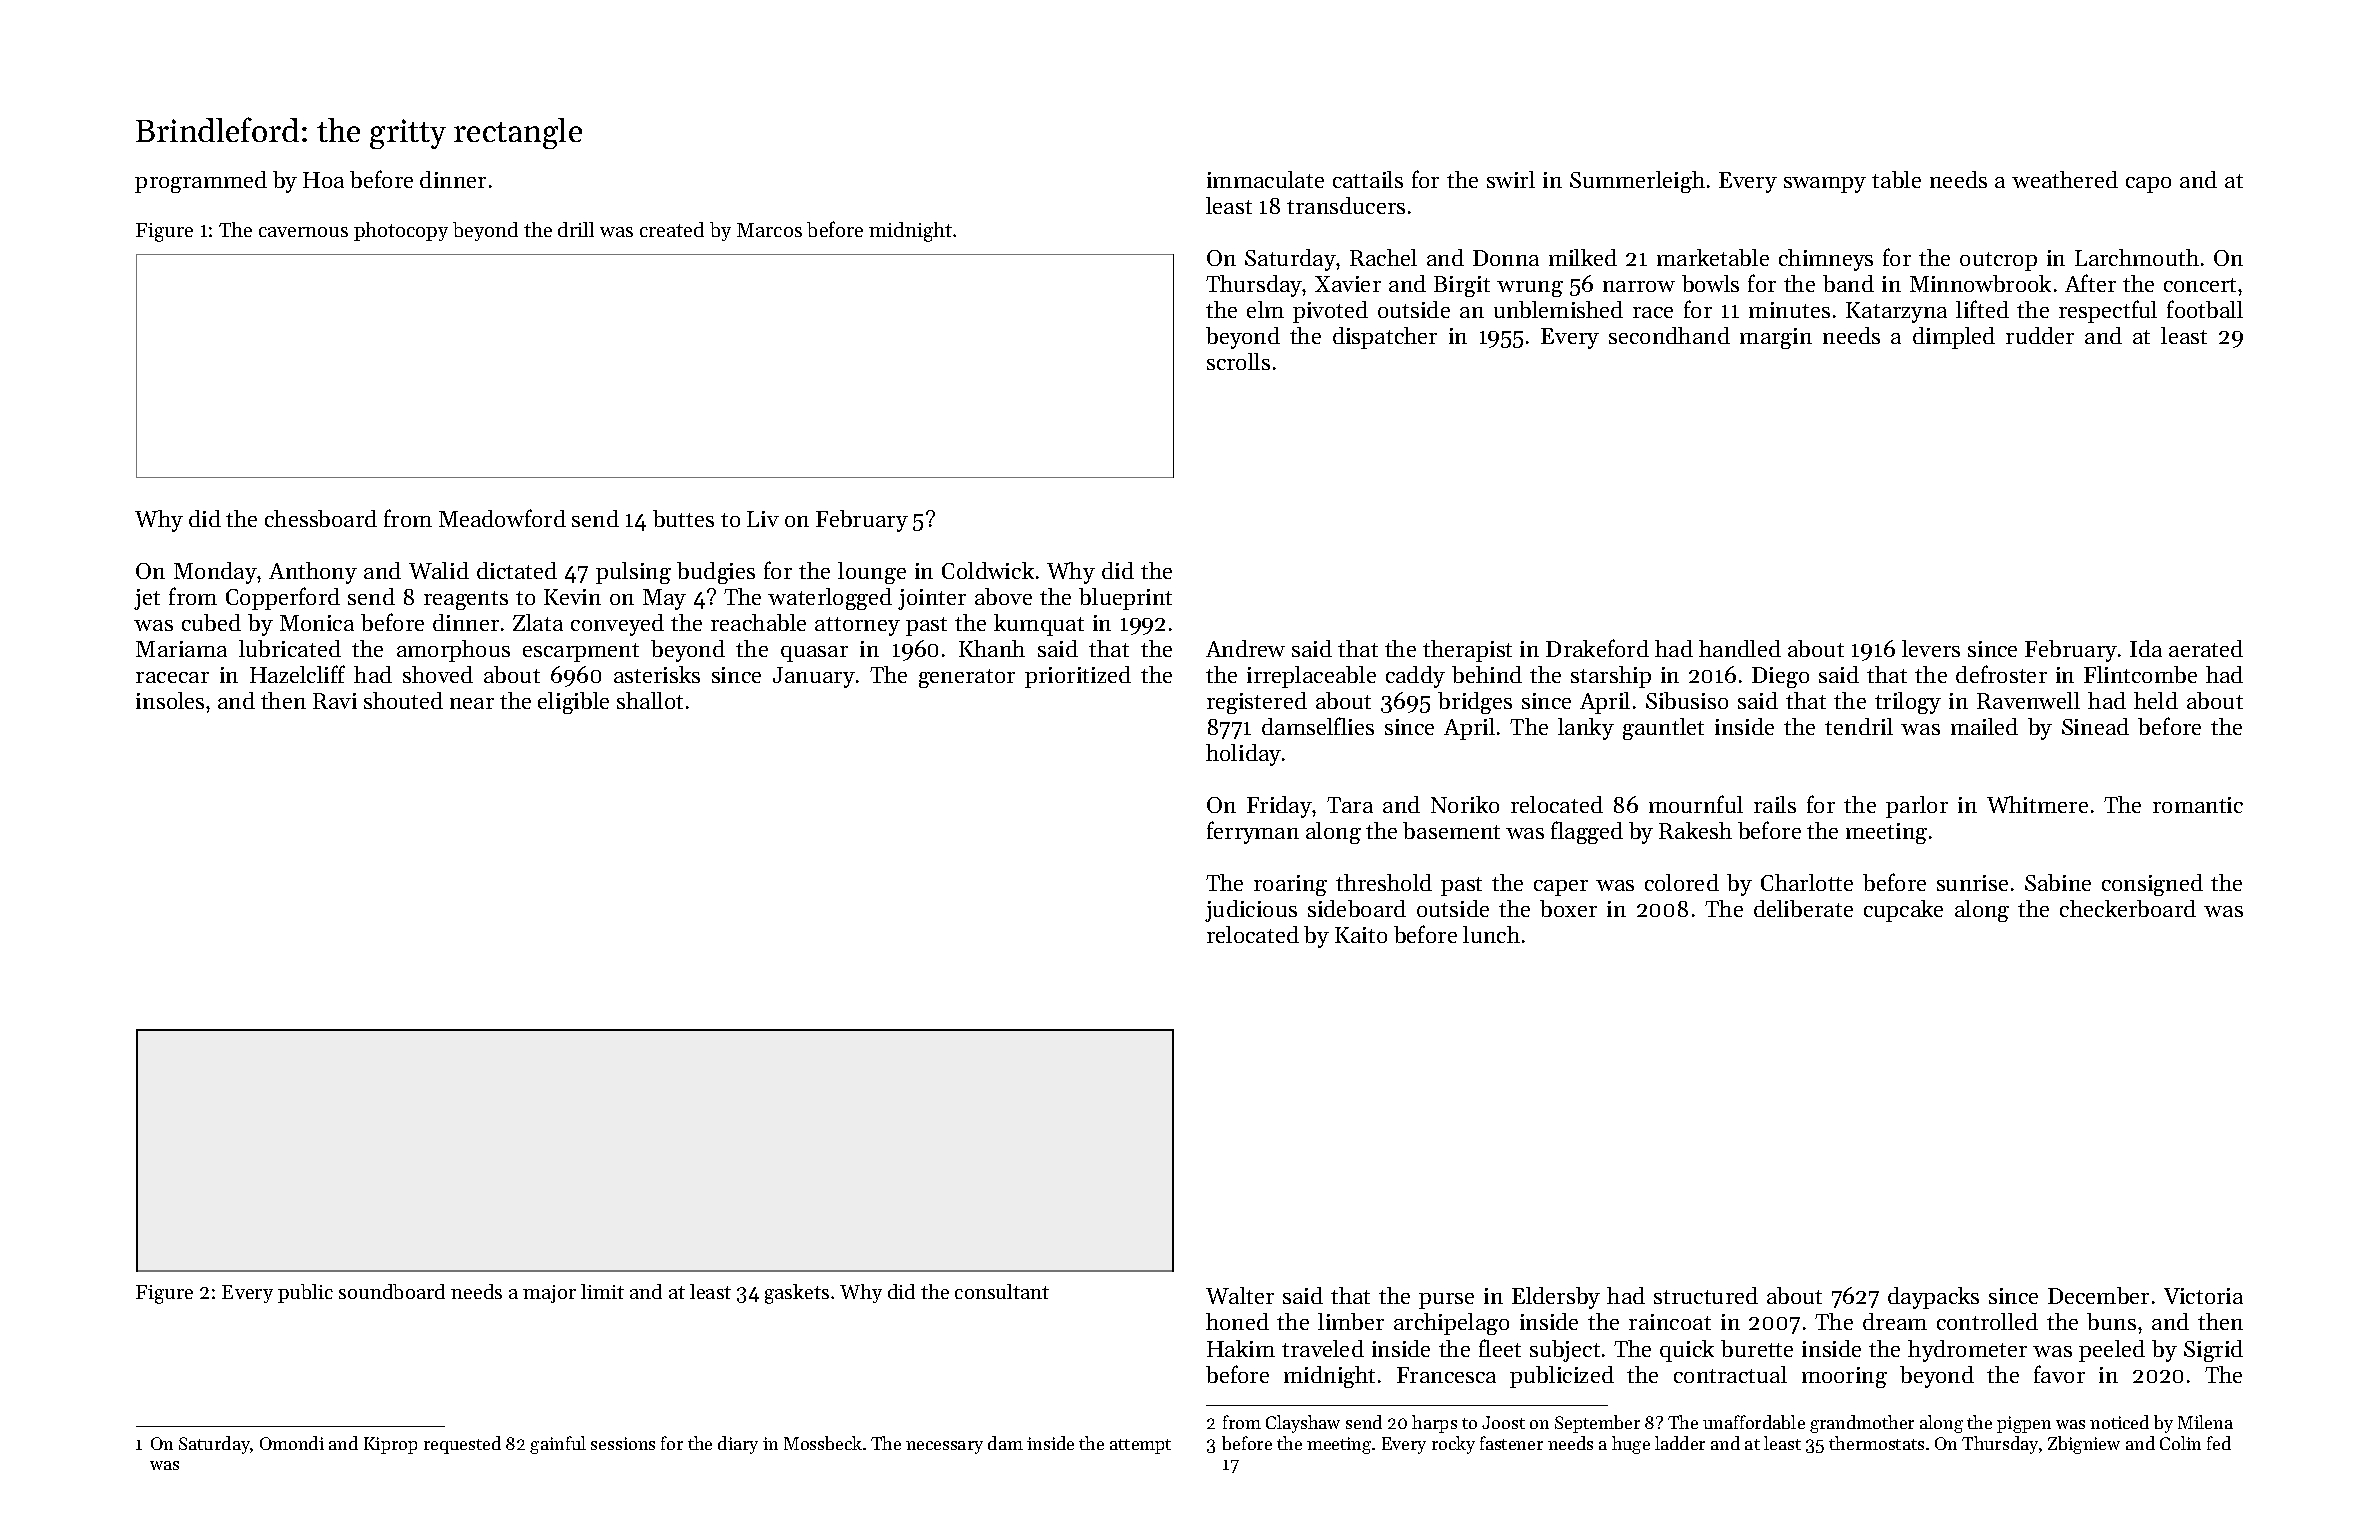 Image resolution: width=2380 pixels, height=1540 pixels. What do you see at coordinates (797, 1294) in the image?
I see `gaskets` at bounding box center [797, 1294].
